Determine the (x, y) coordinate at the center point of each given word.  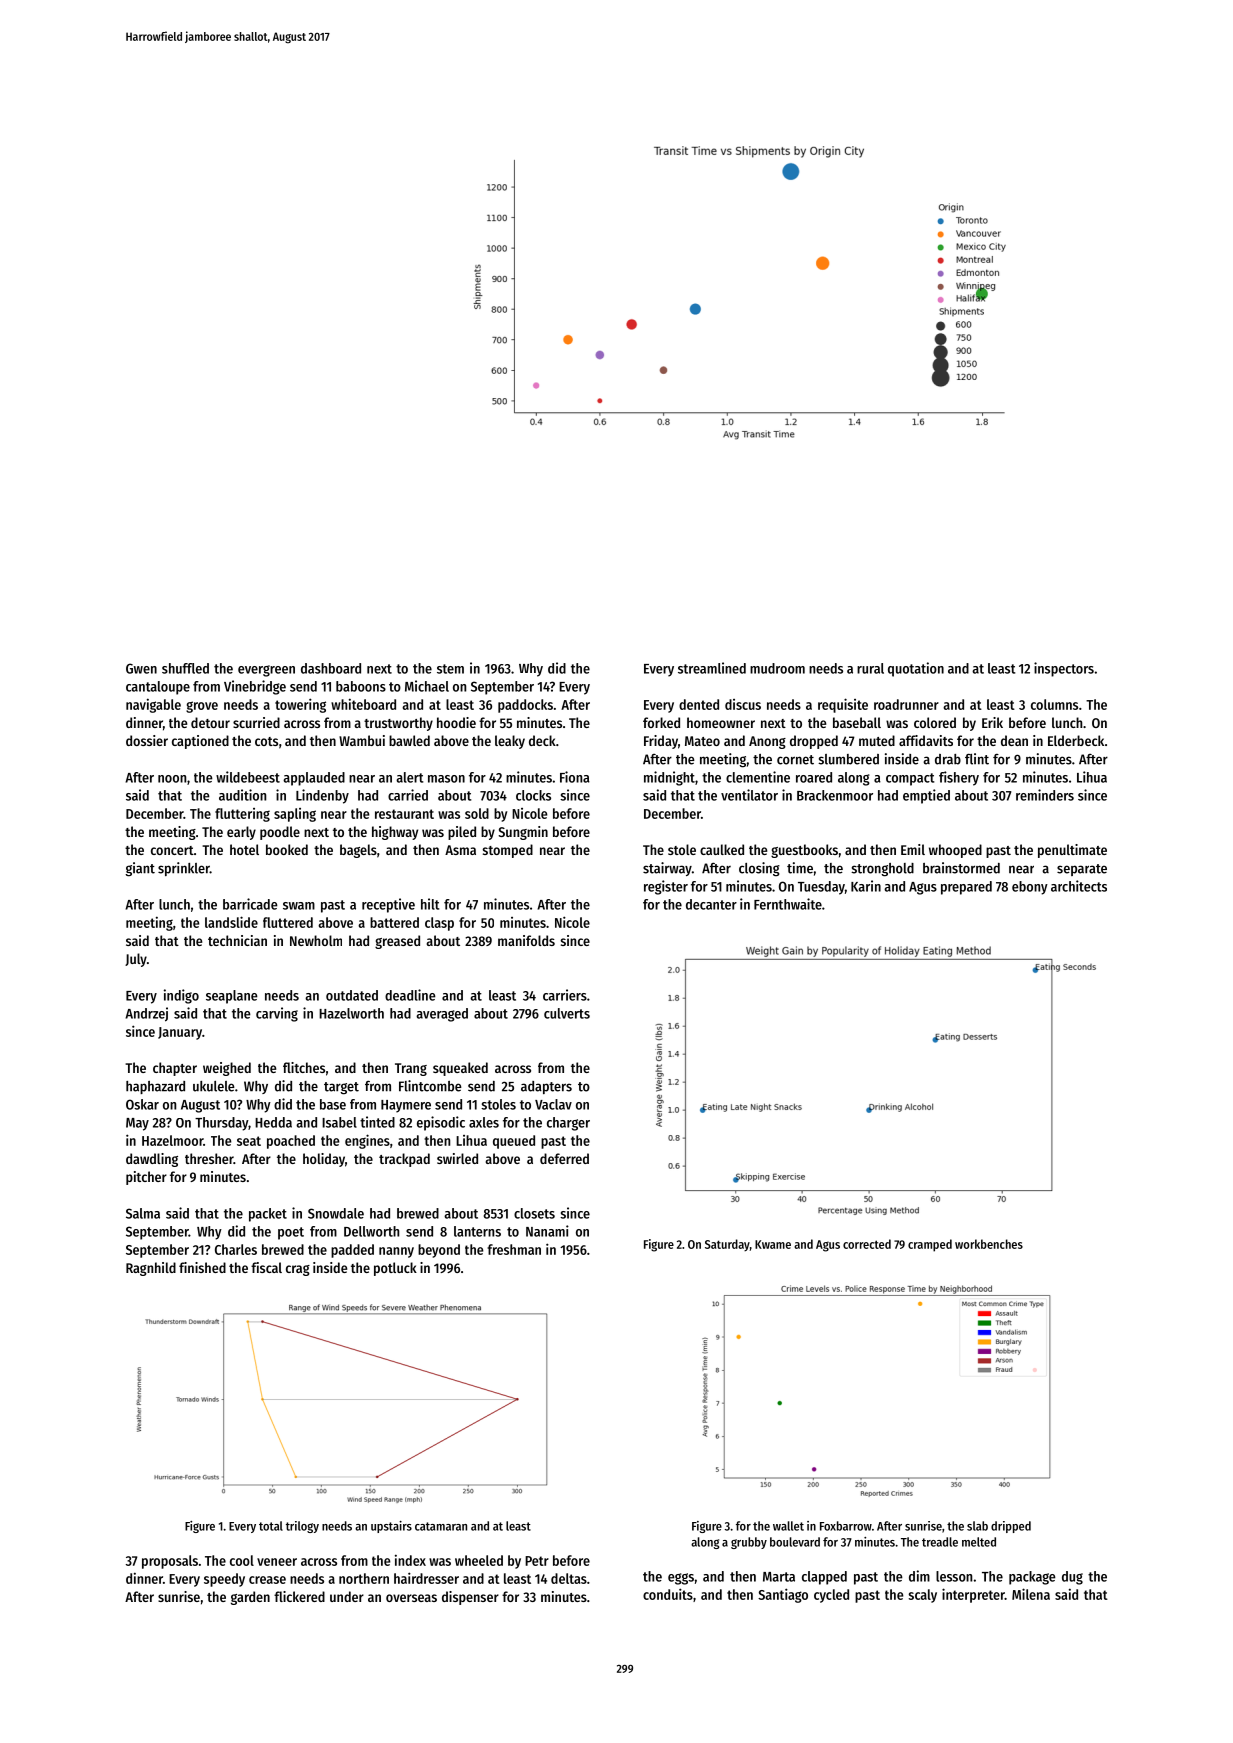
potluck (395, 1269)
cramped (930, 1245)
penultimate (1072, 851)
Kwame (773, 1244)
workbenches (989, 1244)
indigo (181, 996)
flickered (299, 1596)
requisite (843, 705)
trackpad (404, 1160)
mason (446, 779)
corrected (867, 1244)
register (666, 887)
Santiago (783, 1595)
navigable (153, 705)
